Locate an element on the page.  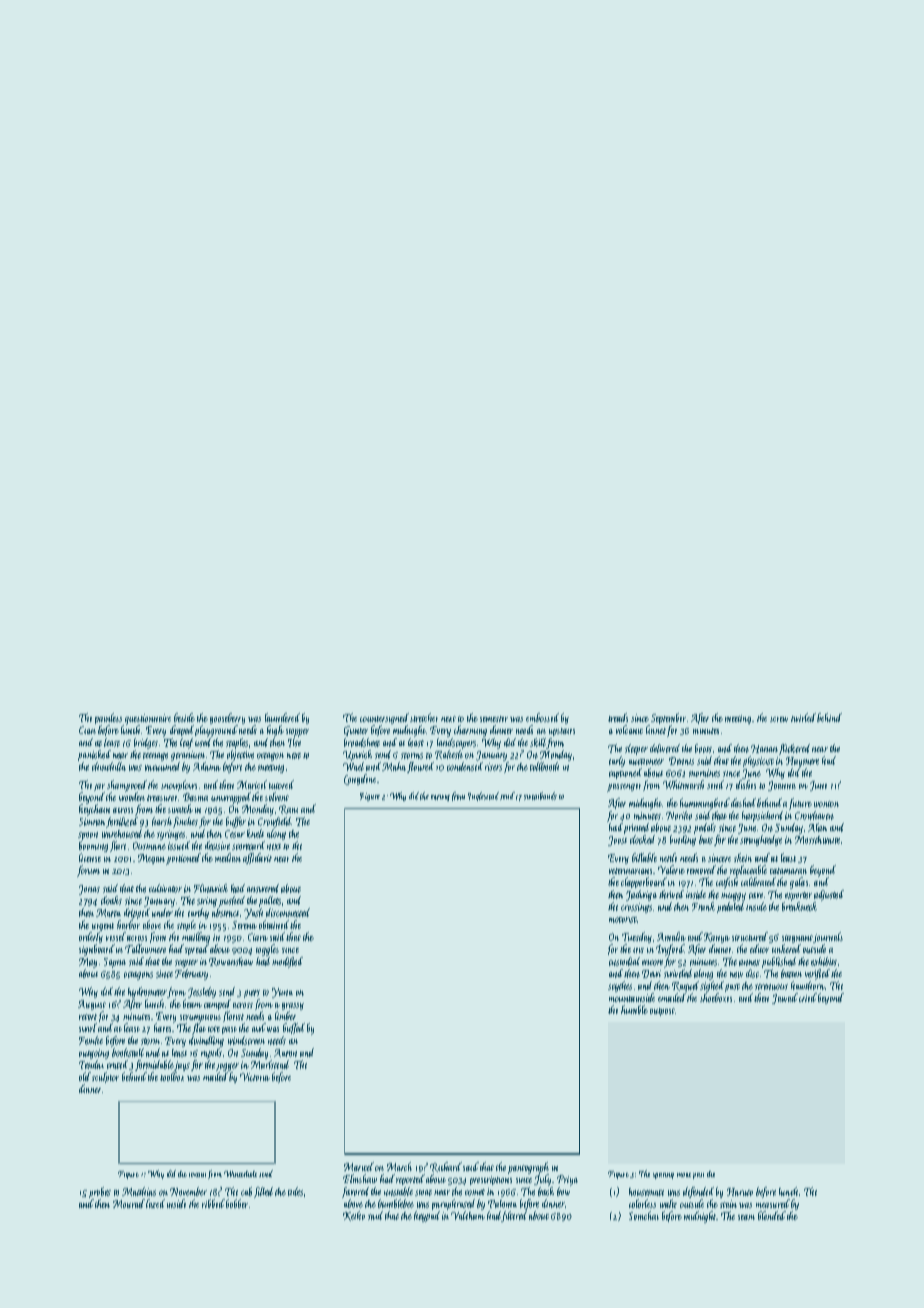
Winterholt is located at coordinates (240, 1174).
